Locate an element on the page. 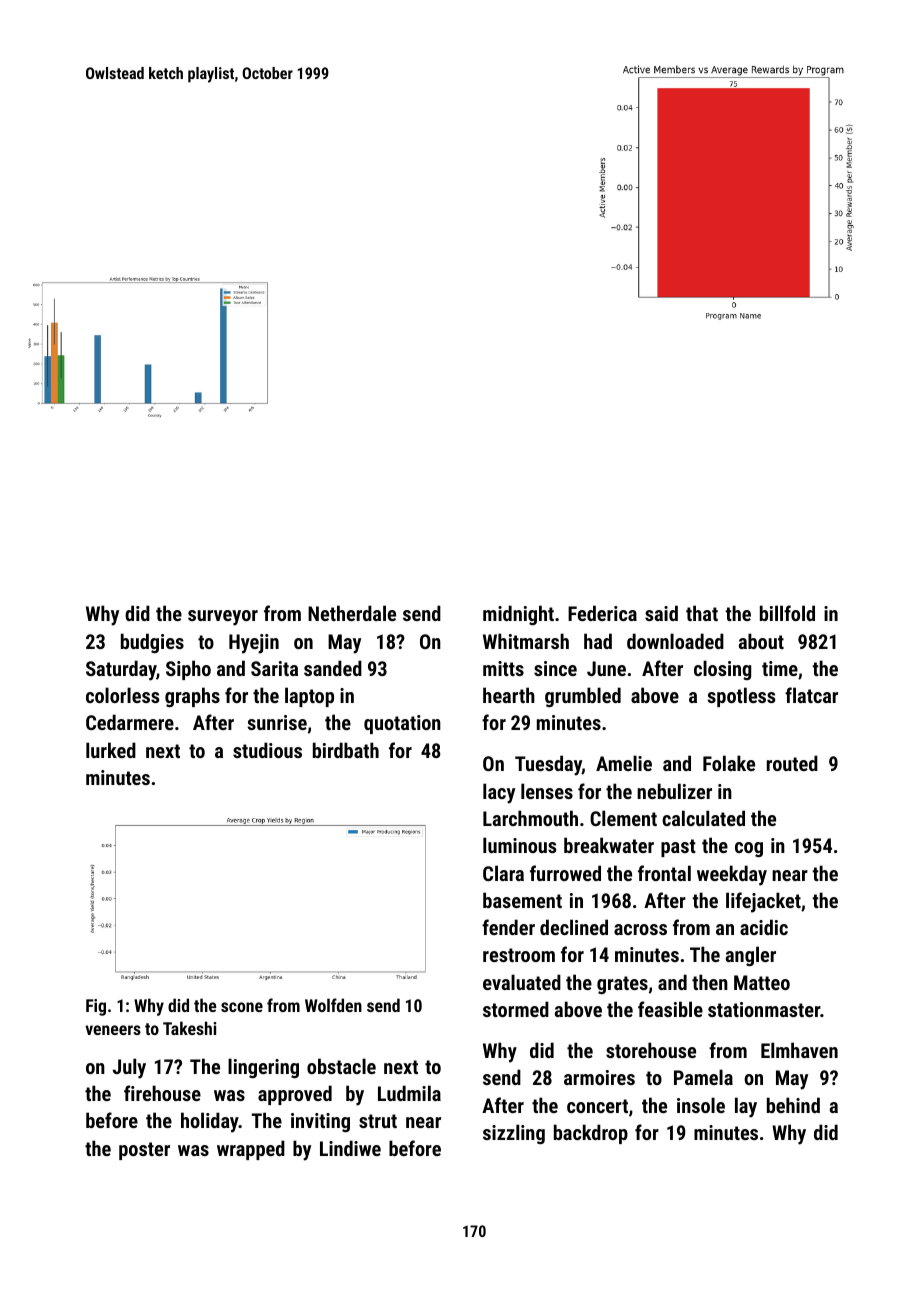  nebulizer is located at coordinates (674, 791).
